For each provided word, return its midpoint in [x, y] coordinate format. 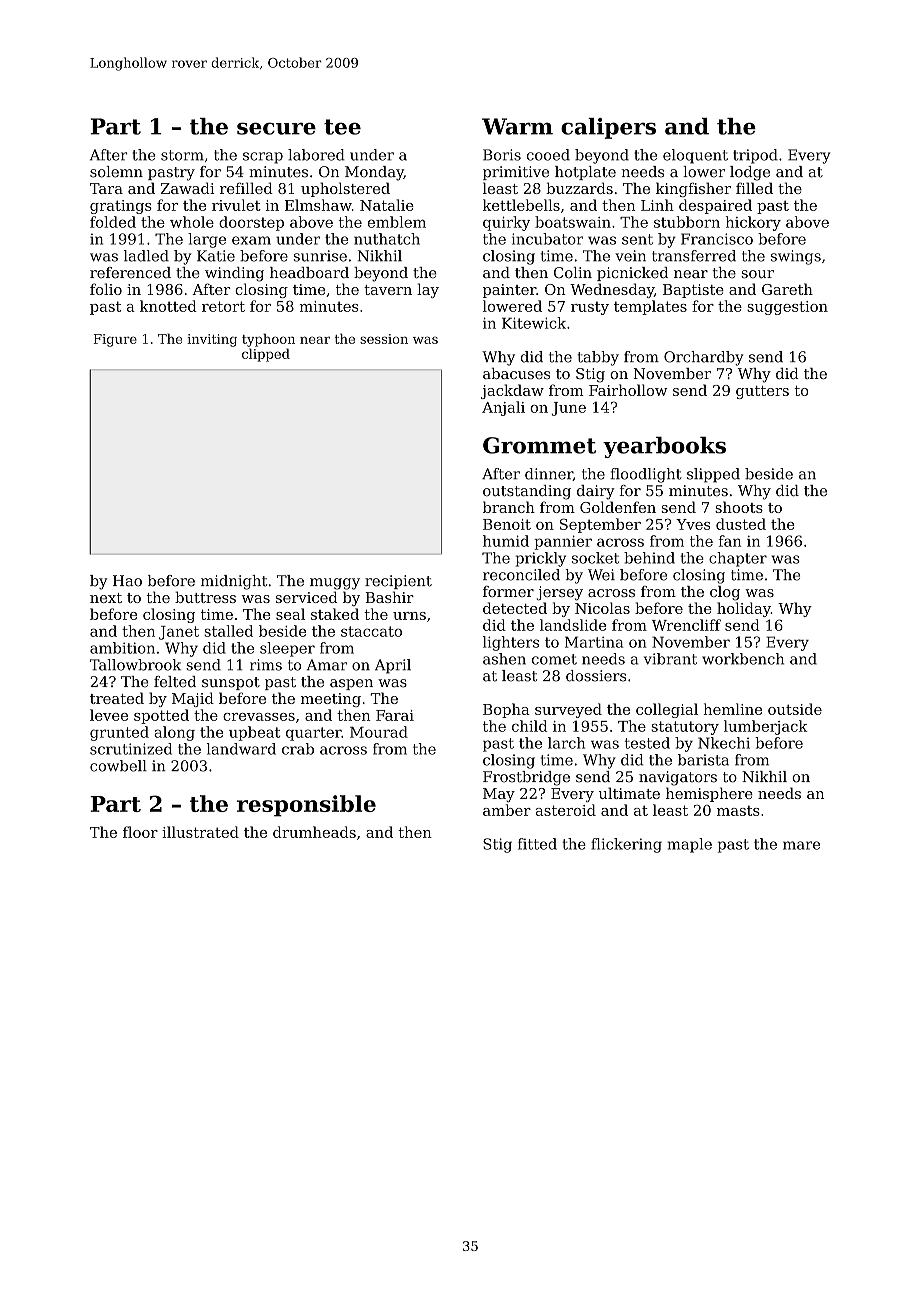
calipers [608, 128]
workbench [743, 659]
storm [182, 155]
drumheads [314, 832]
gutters [762, 392]
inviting [212, 340]
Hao [127, 581]
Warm [517, 126]
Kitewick [534, 323]
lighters [511, 643]
